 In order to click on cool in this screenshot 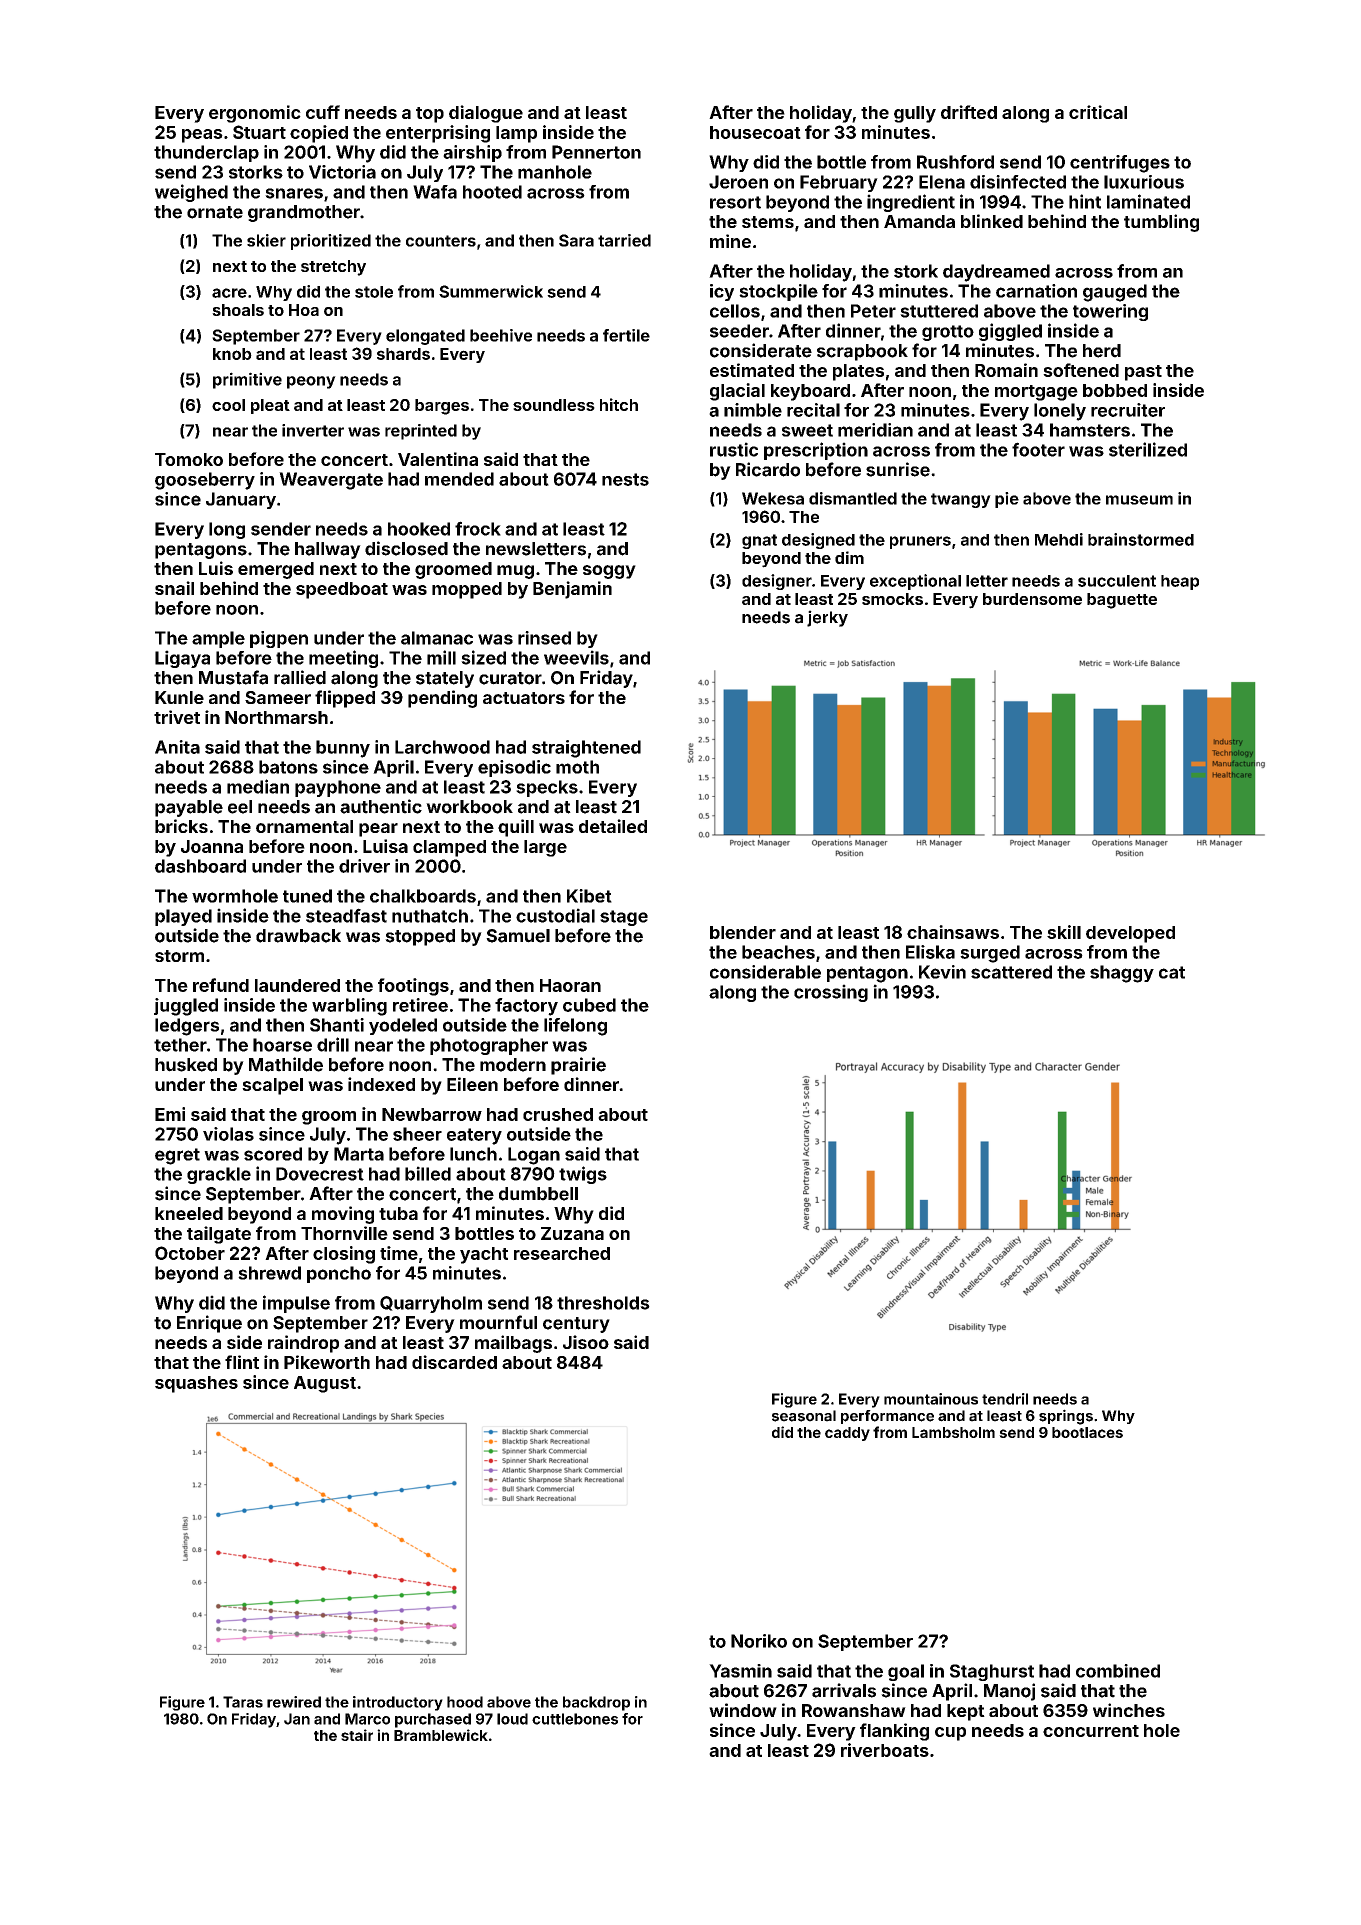, I will do `click(228, 405)`.
